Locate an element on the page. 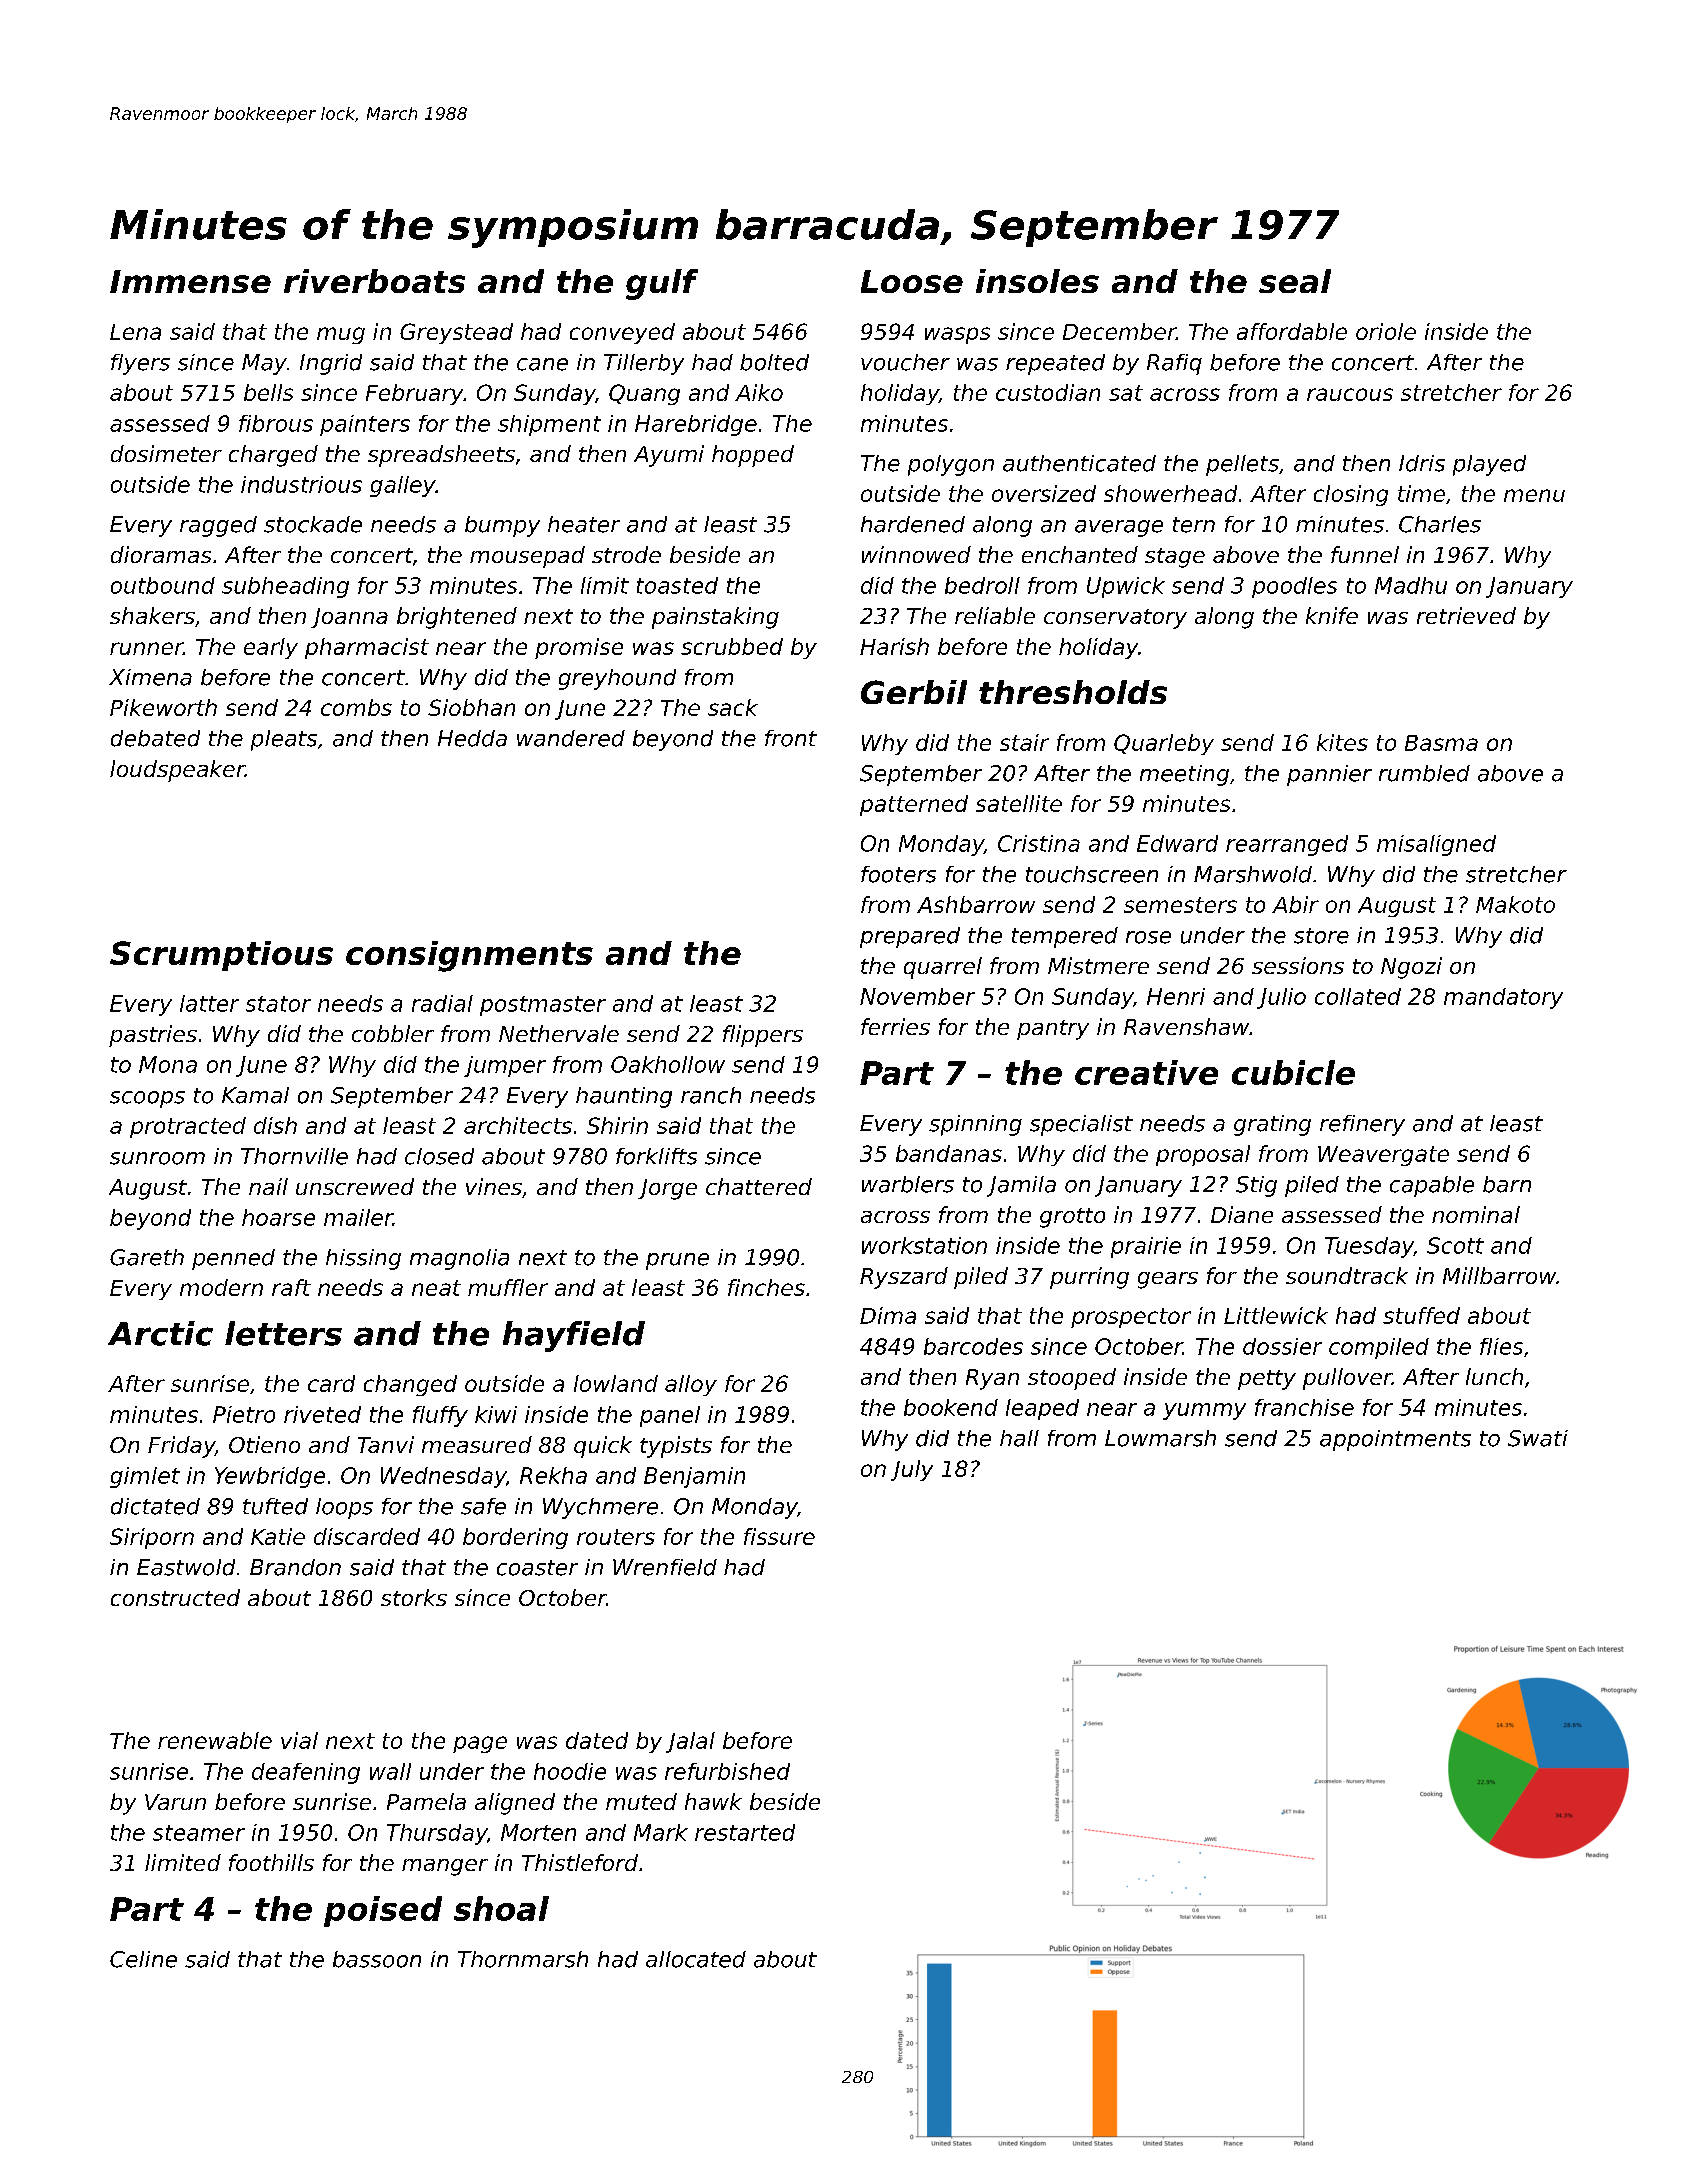 This image has height=2178, width=1683. knife is located at coordinates (1332, 615).
